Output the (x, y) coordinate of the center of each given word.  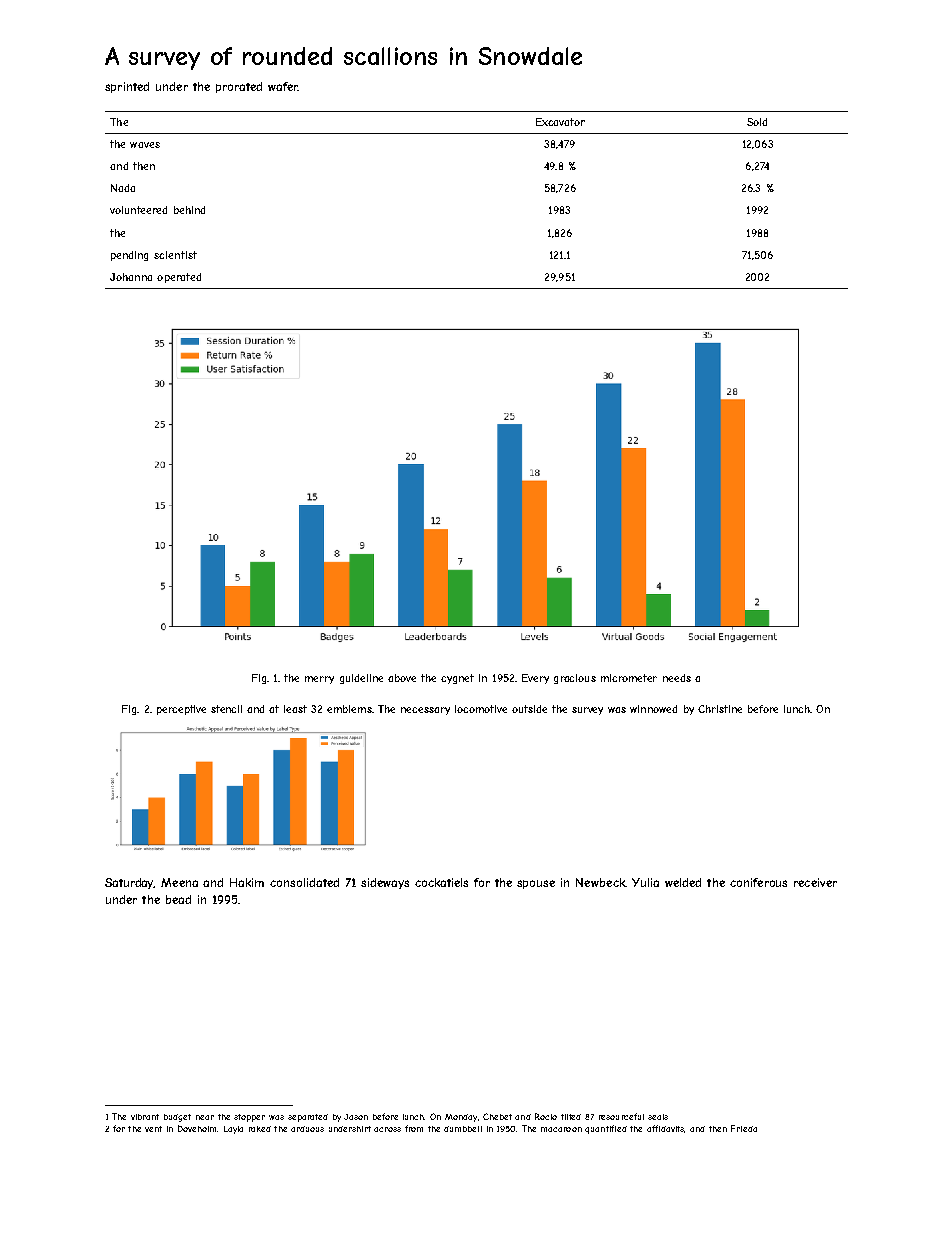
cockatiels (441, 882)
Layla (233, 1130)
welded (683, 882)
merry (319, 680)
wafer (283, 86)
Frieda (744, 1128)
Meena (179, 882)
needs (677, 678)
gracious (575, 679)
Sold (757, 122)
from (414, 1128)
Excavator (560, 122)
